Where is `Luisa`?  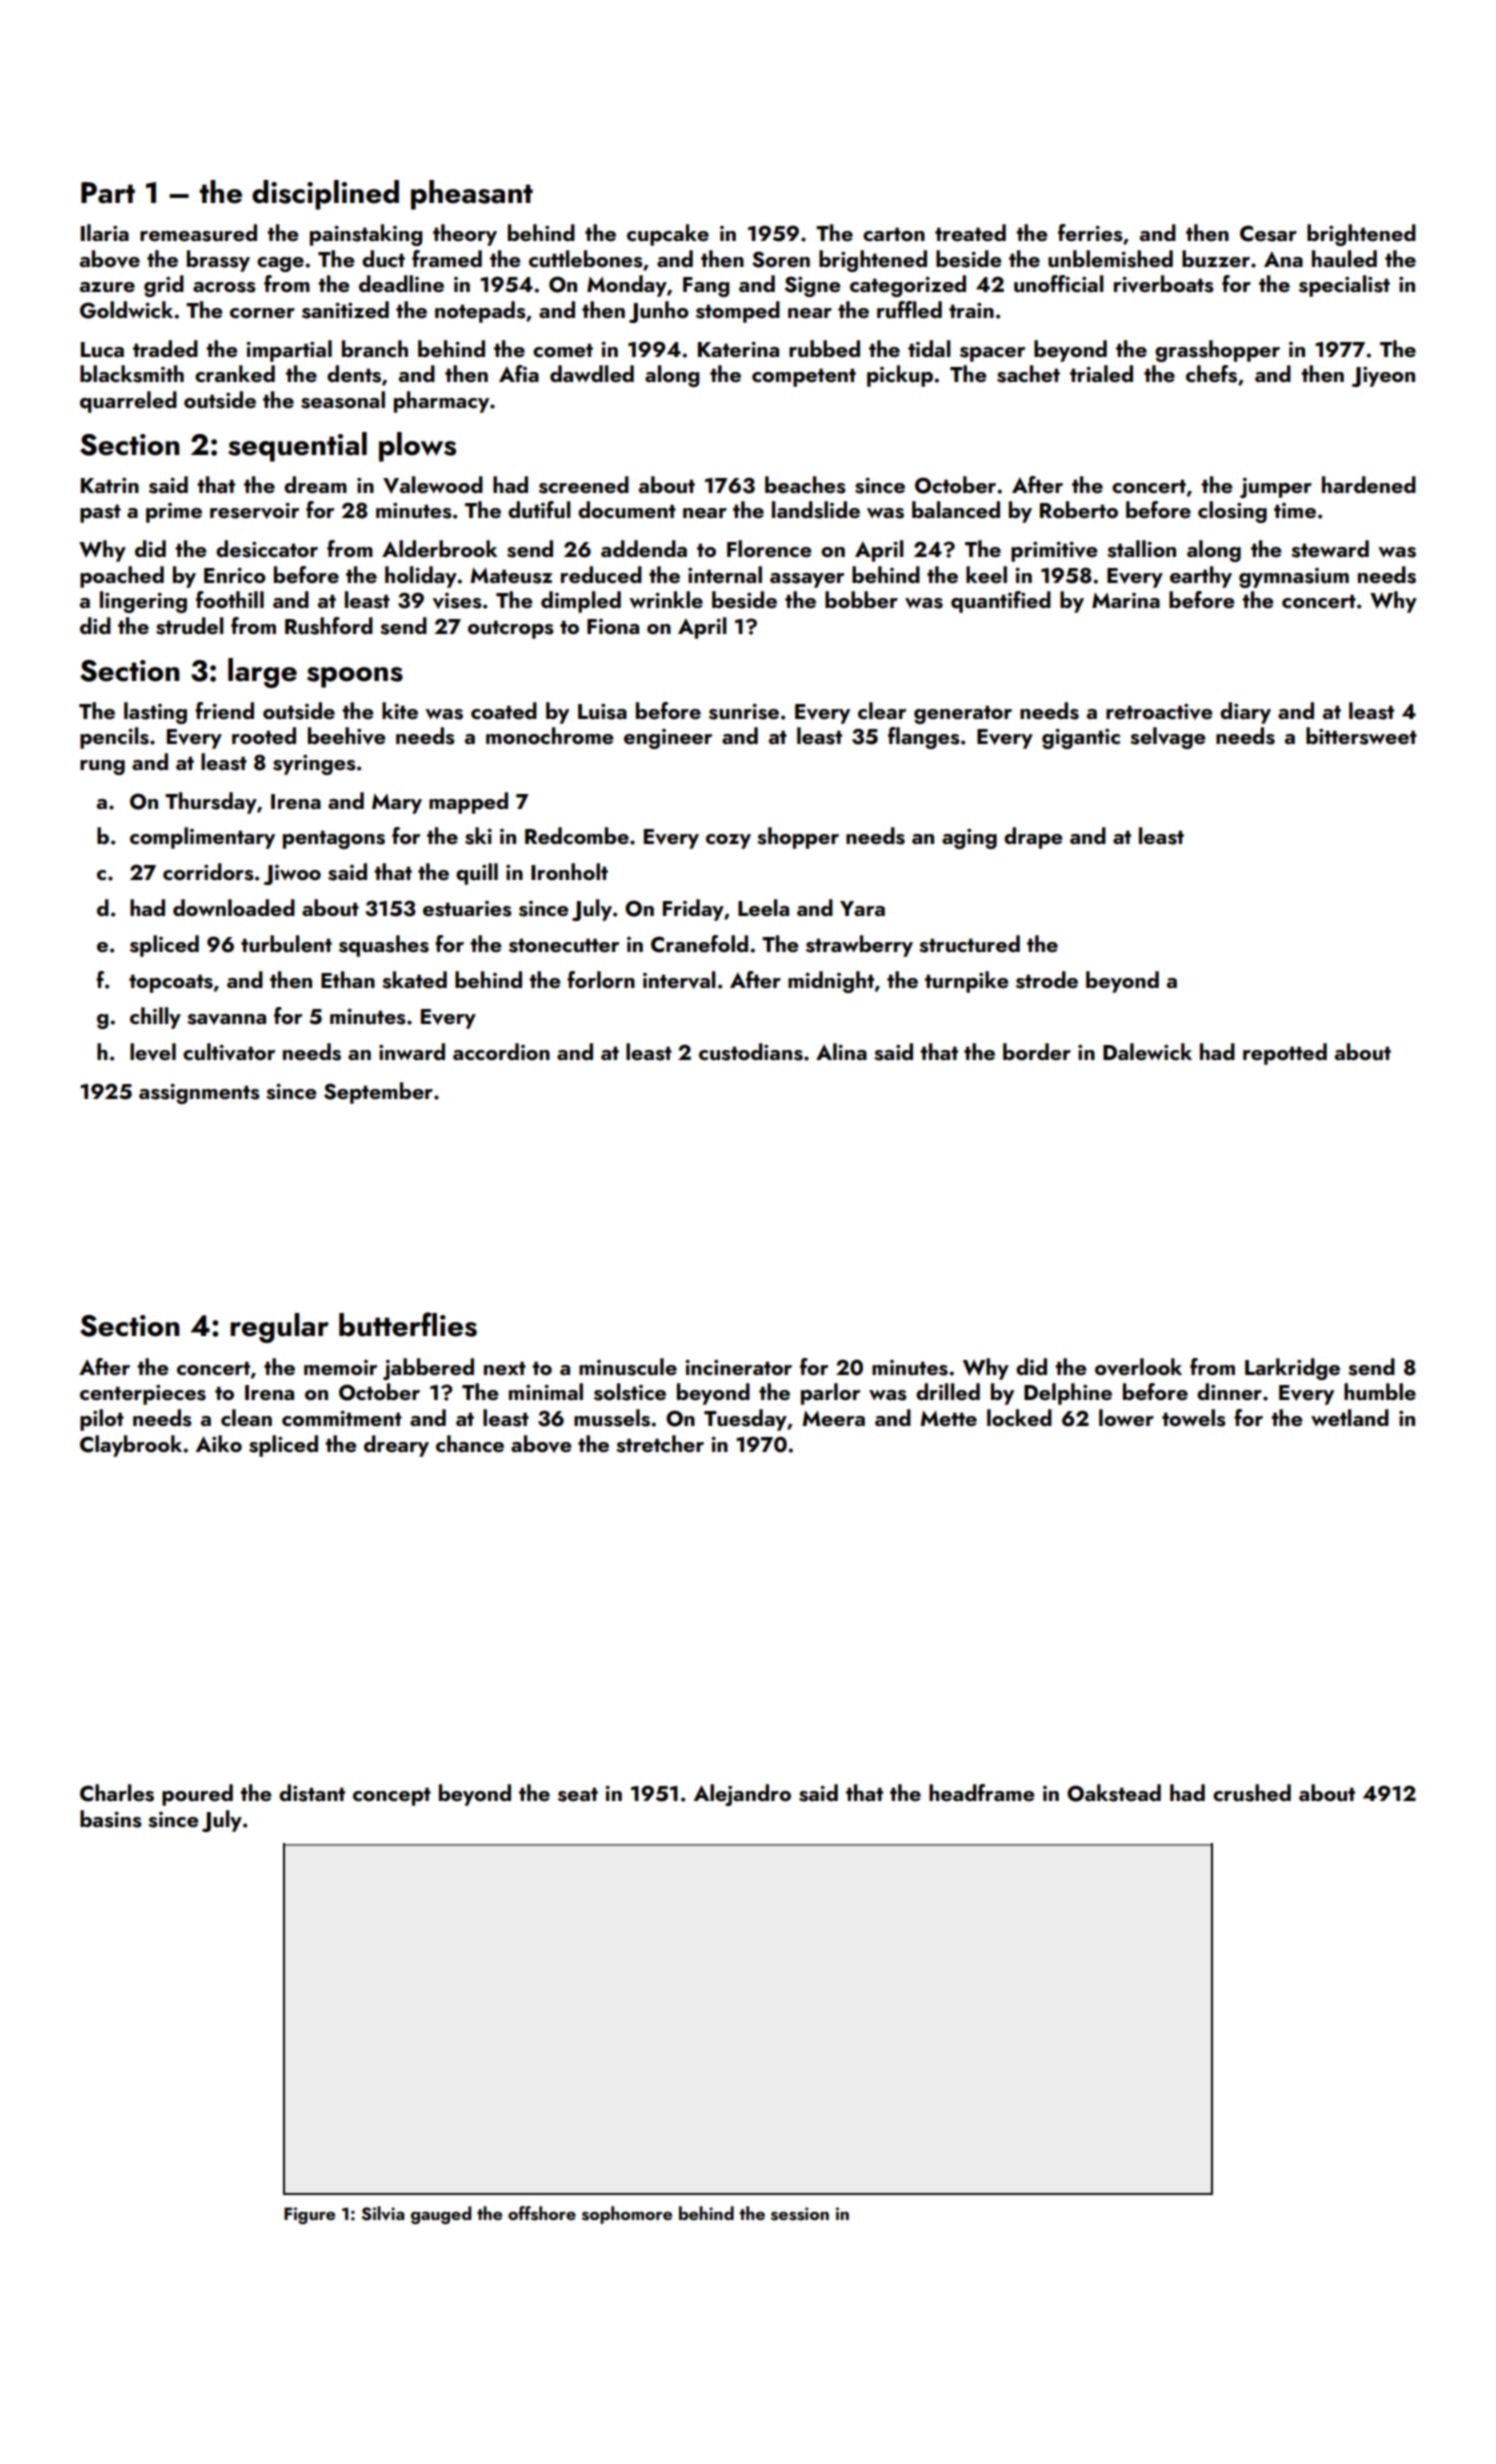
Luisa is located at coordinates (602, 712).
